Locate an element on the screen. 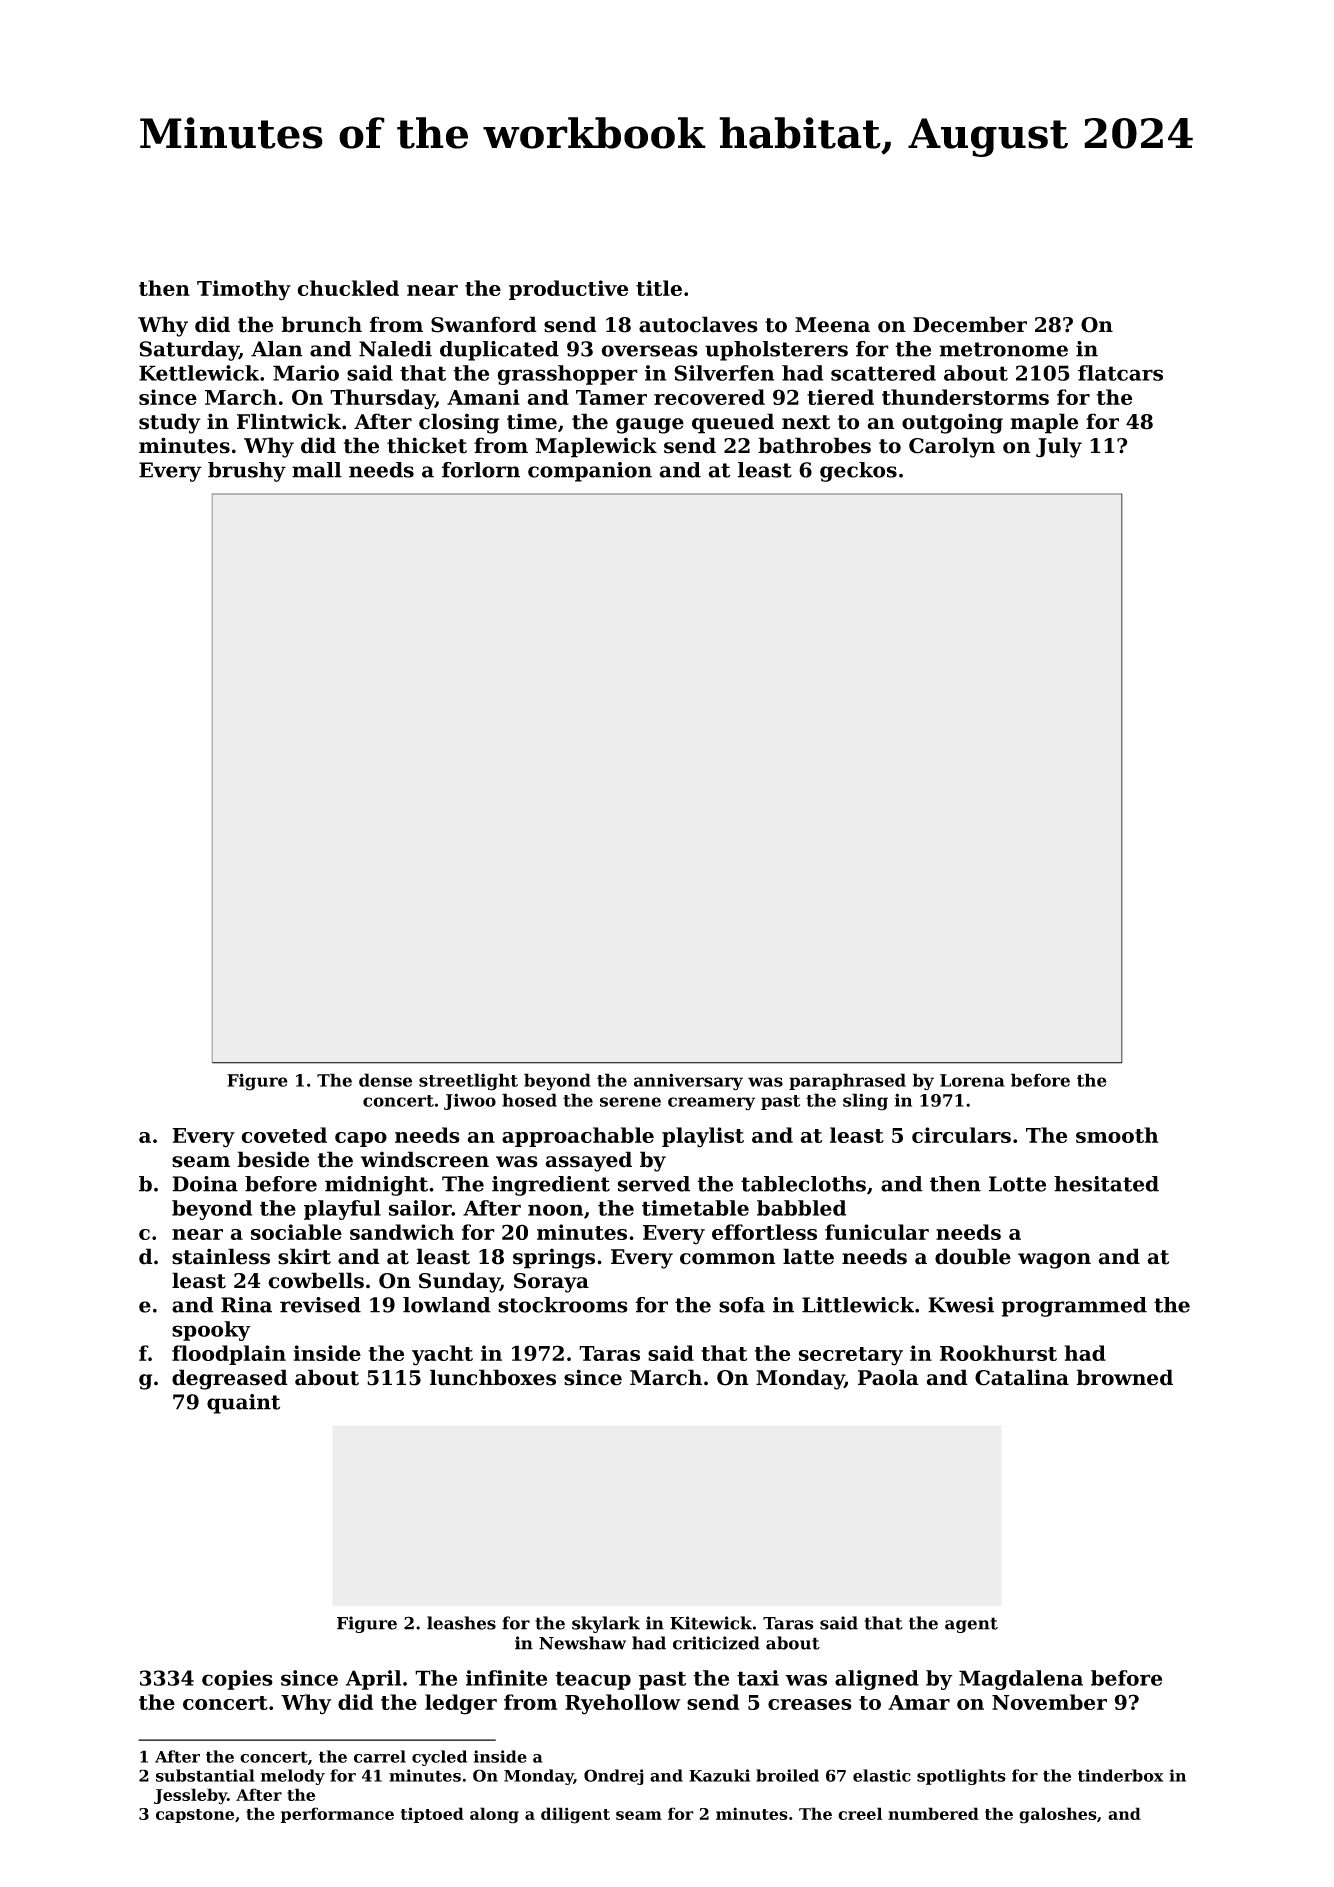 Image resolution: width=1334 pixels, height=1887 pixels. teacup is located at coordinates (593, 1680).
